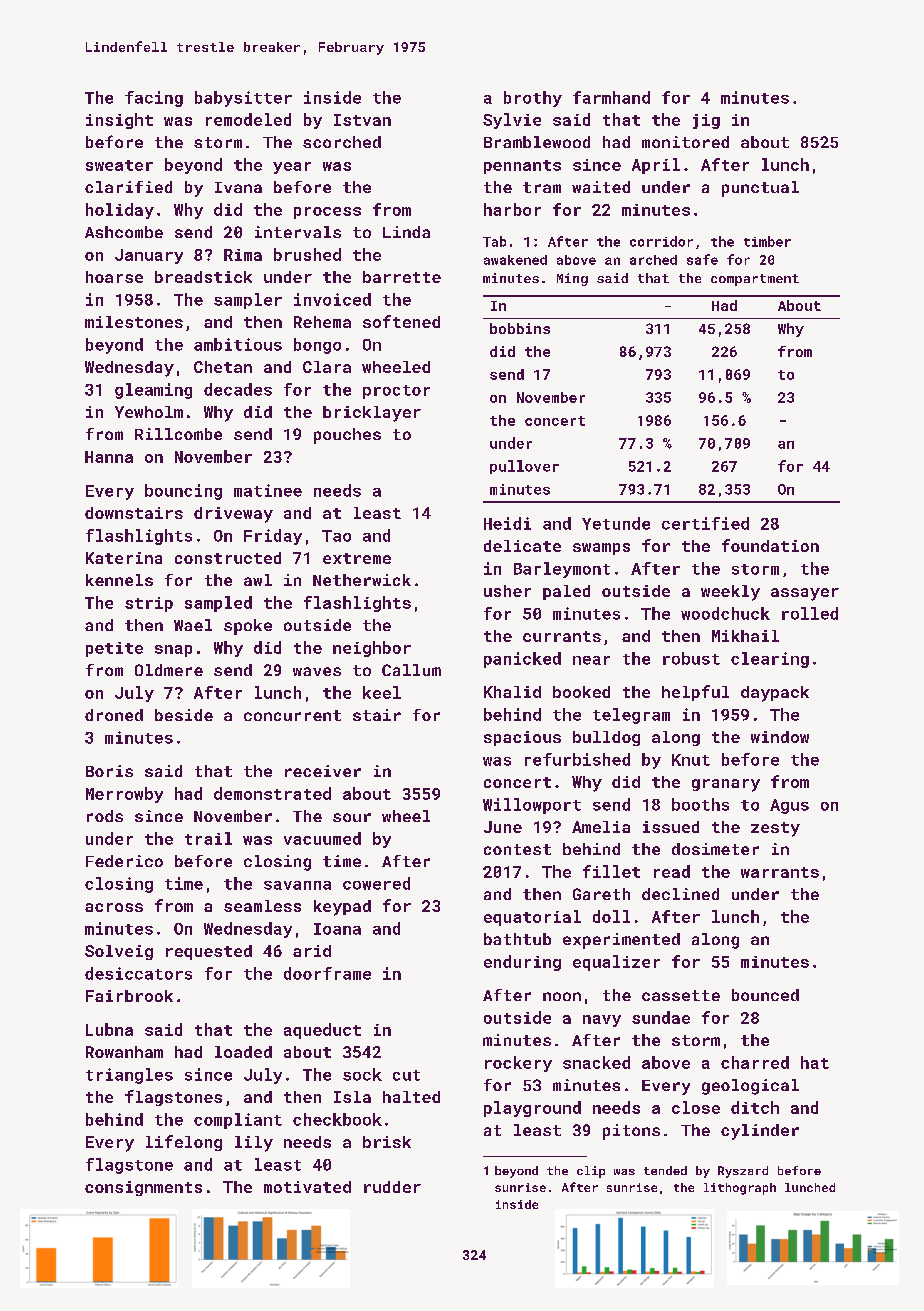  Describe the element at coordinates (661, 241) in the page. I see `corridor` at that location.
